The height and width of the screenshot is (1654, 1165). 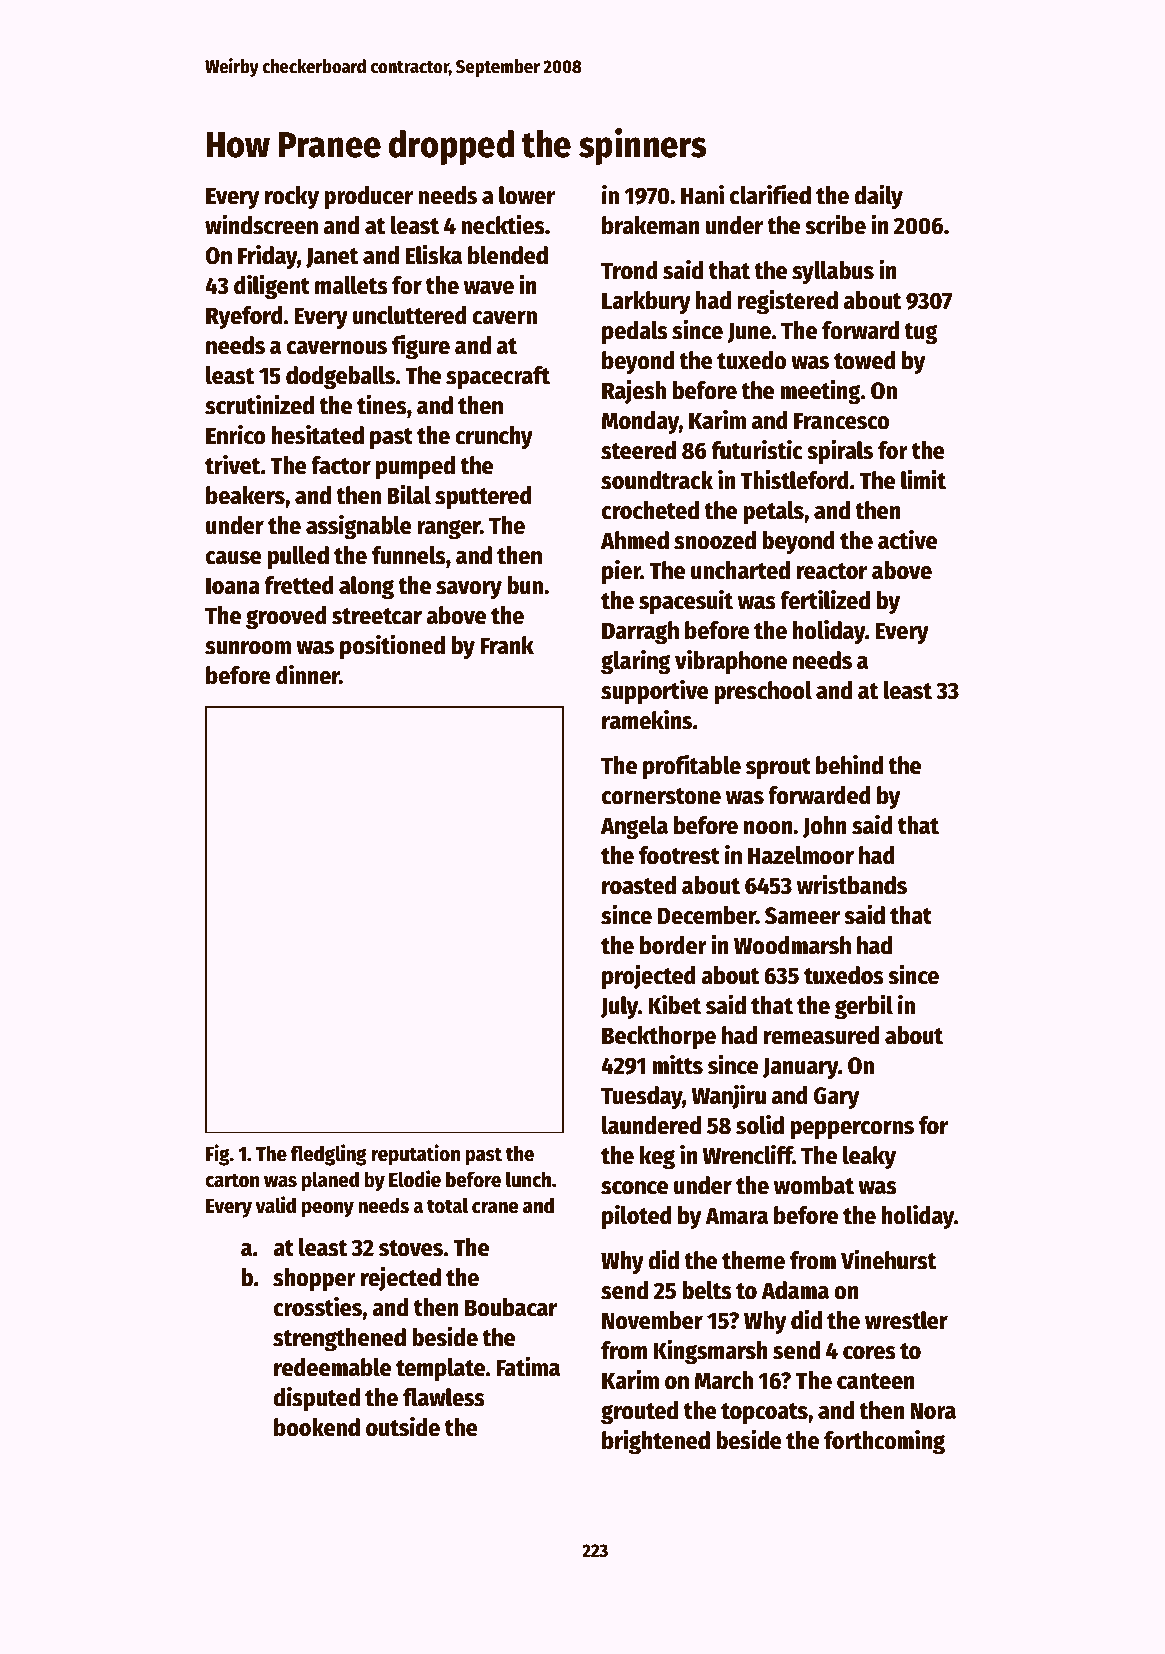 I want to click on clarified, so click(x=770, y=194).
